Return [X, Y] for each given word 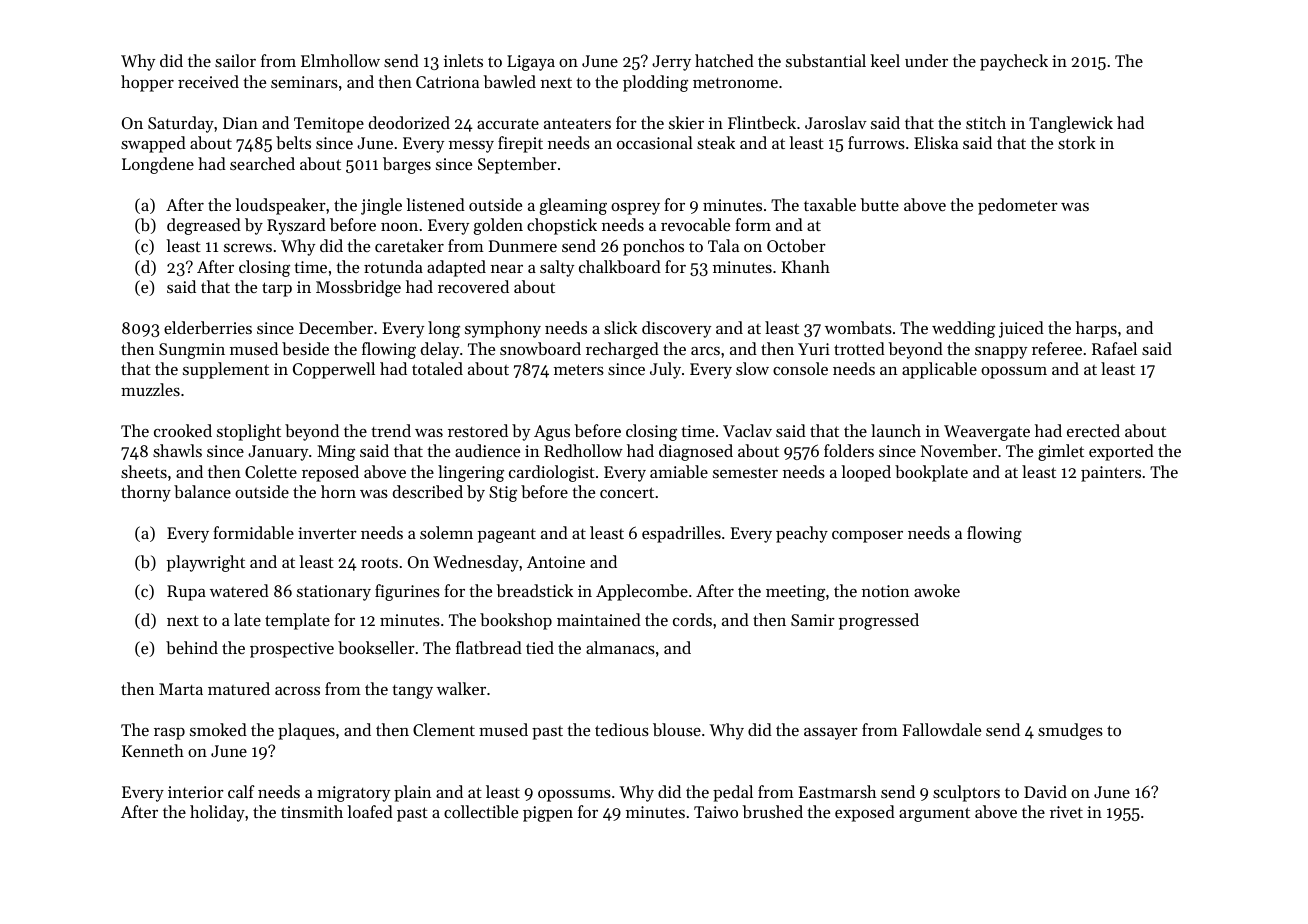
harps [1096, 329]
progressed [879, 621]
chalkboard [620, 266]
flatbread [489, 647]
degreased [204, 226]
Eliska [936, 142]
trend [391, 430]
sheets [144, 471]
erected [1093, 430]
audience [487, 450]
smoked [218, 729]
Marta [181, 689]
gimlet [1061, 452]
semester [745, 473]
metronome [735, 83]
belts [293, 142]
